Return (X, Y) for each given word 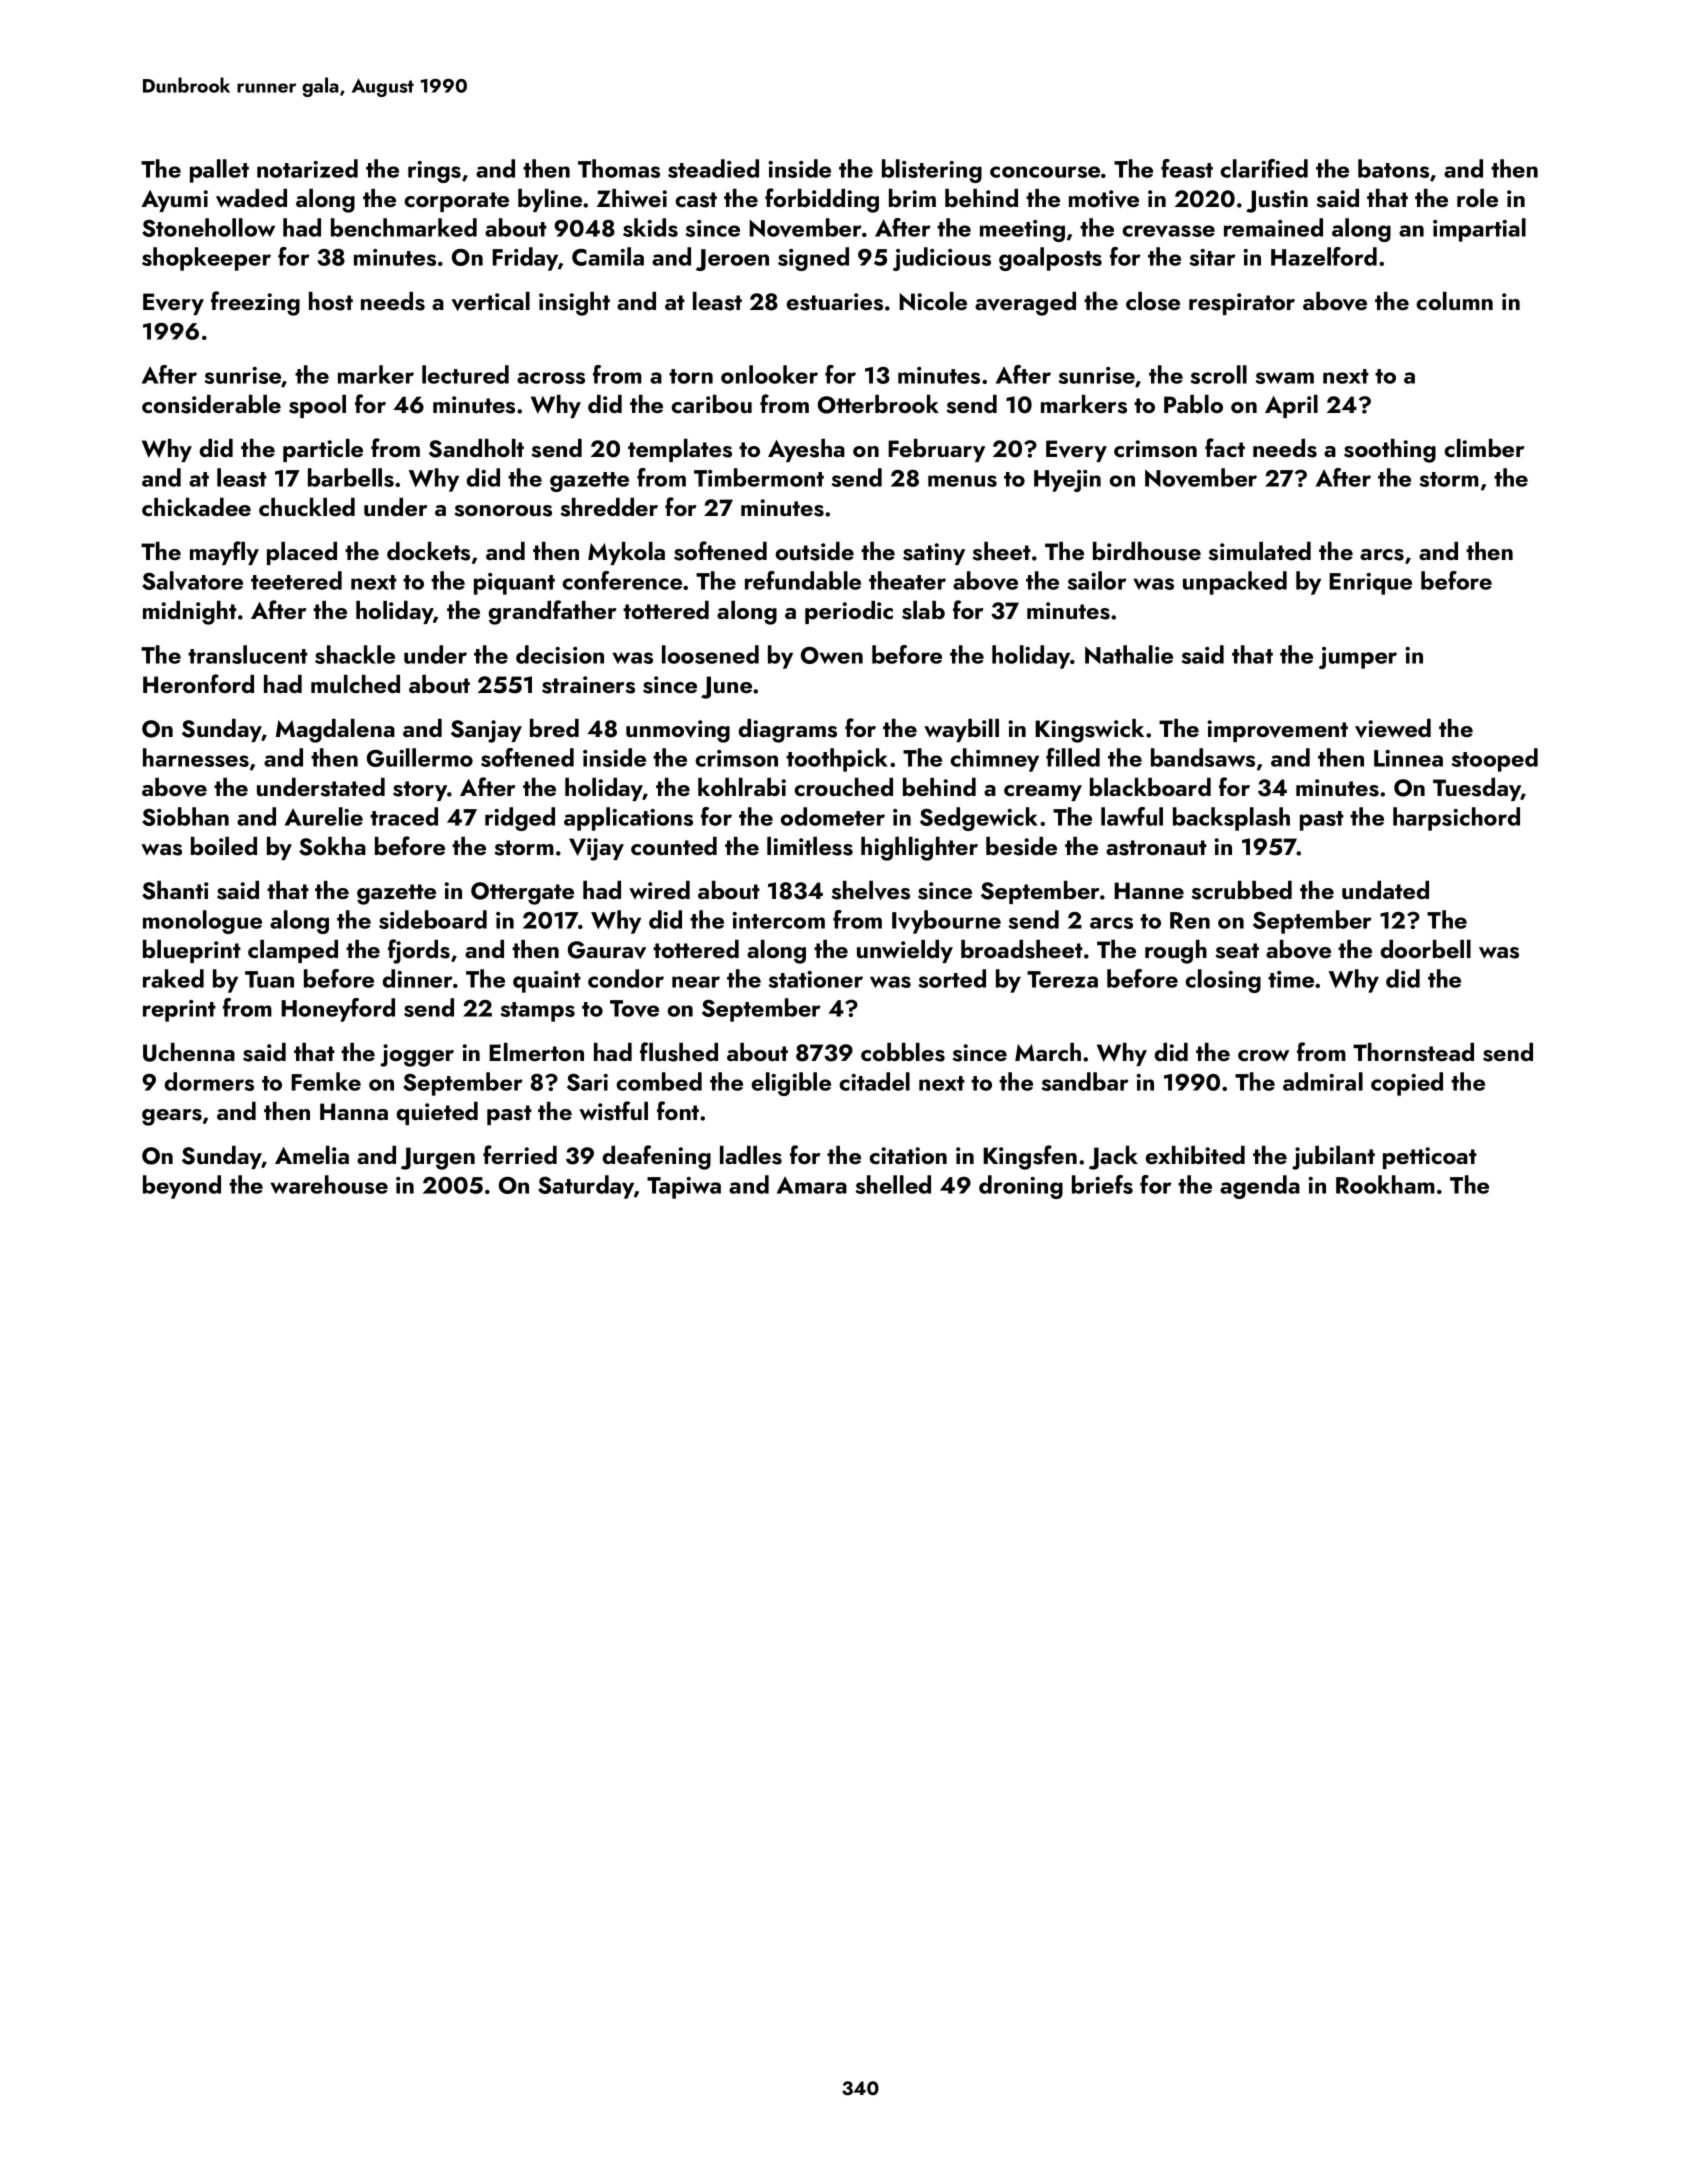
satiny (934, 554)
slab (923, 610)
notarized (307, 168)
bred (554, 728)
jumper (1358, 658)
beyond (182, 1187)
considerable (211, 404)
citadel (874, 1081)
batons (1393, 168)
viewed (1393, 728)
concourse (1045, 172)
